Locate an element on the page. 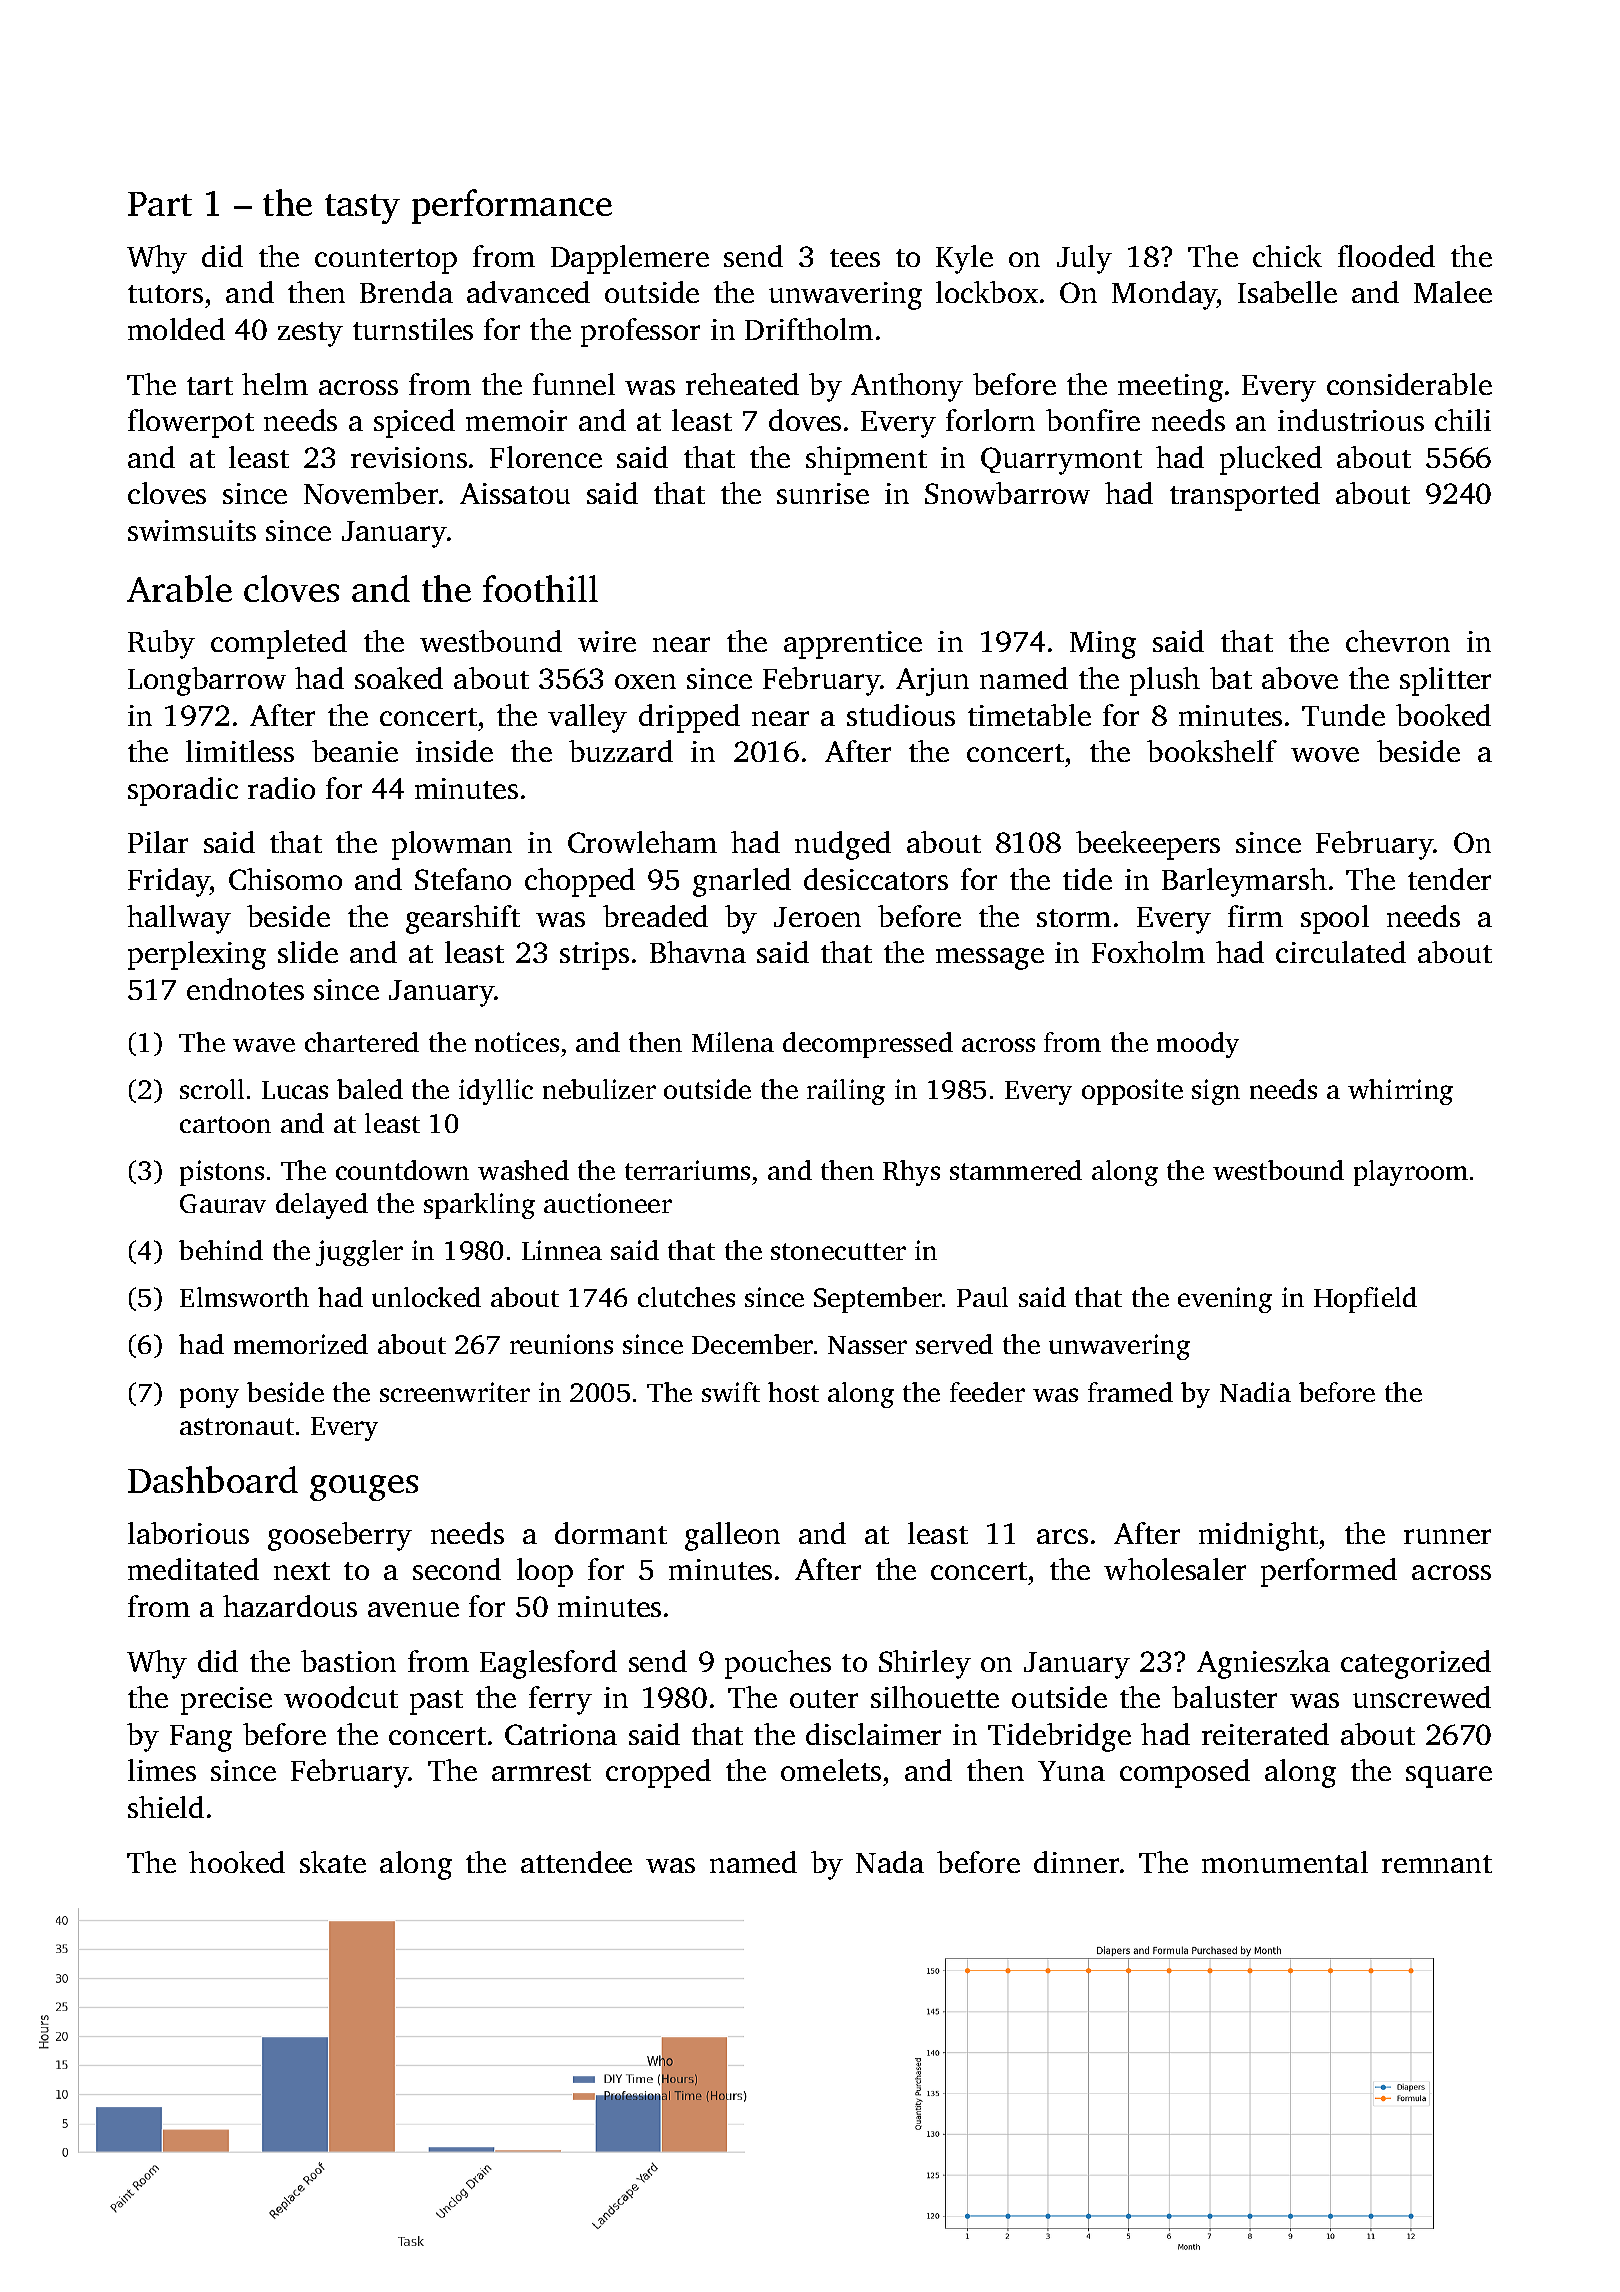 The height and width of the image is (2292, 1620). Nada is located at coordinates (890, 1862).
